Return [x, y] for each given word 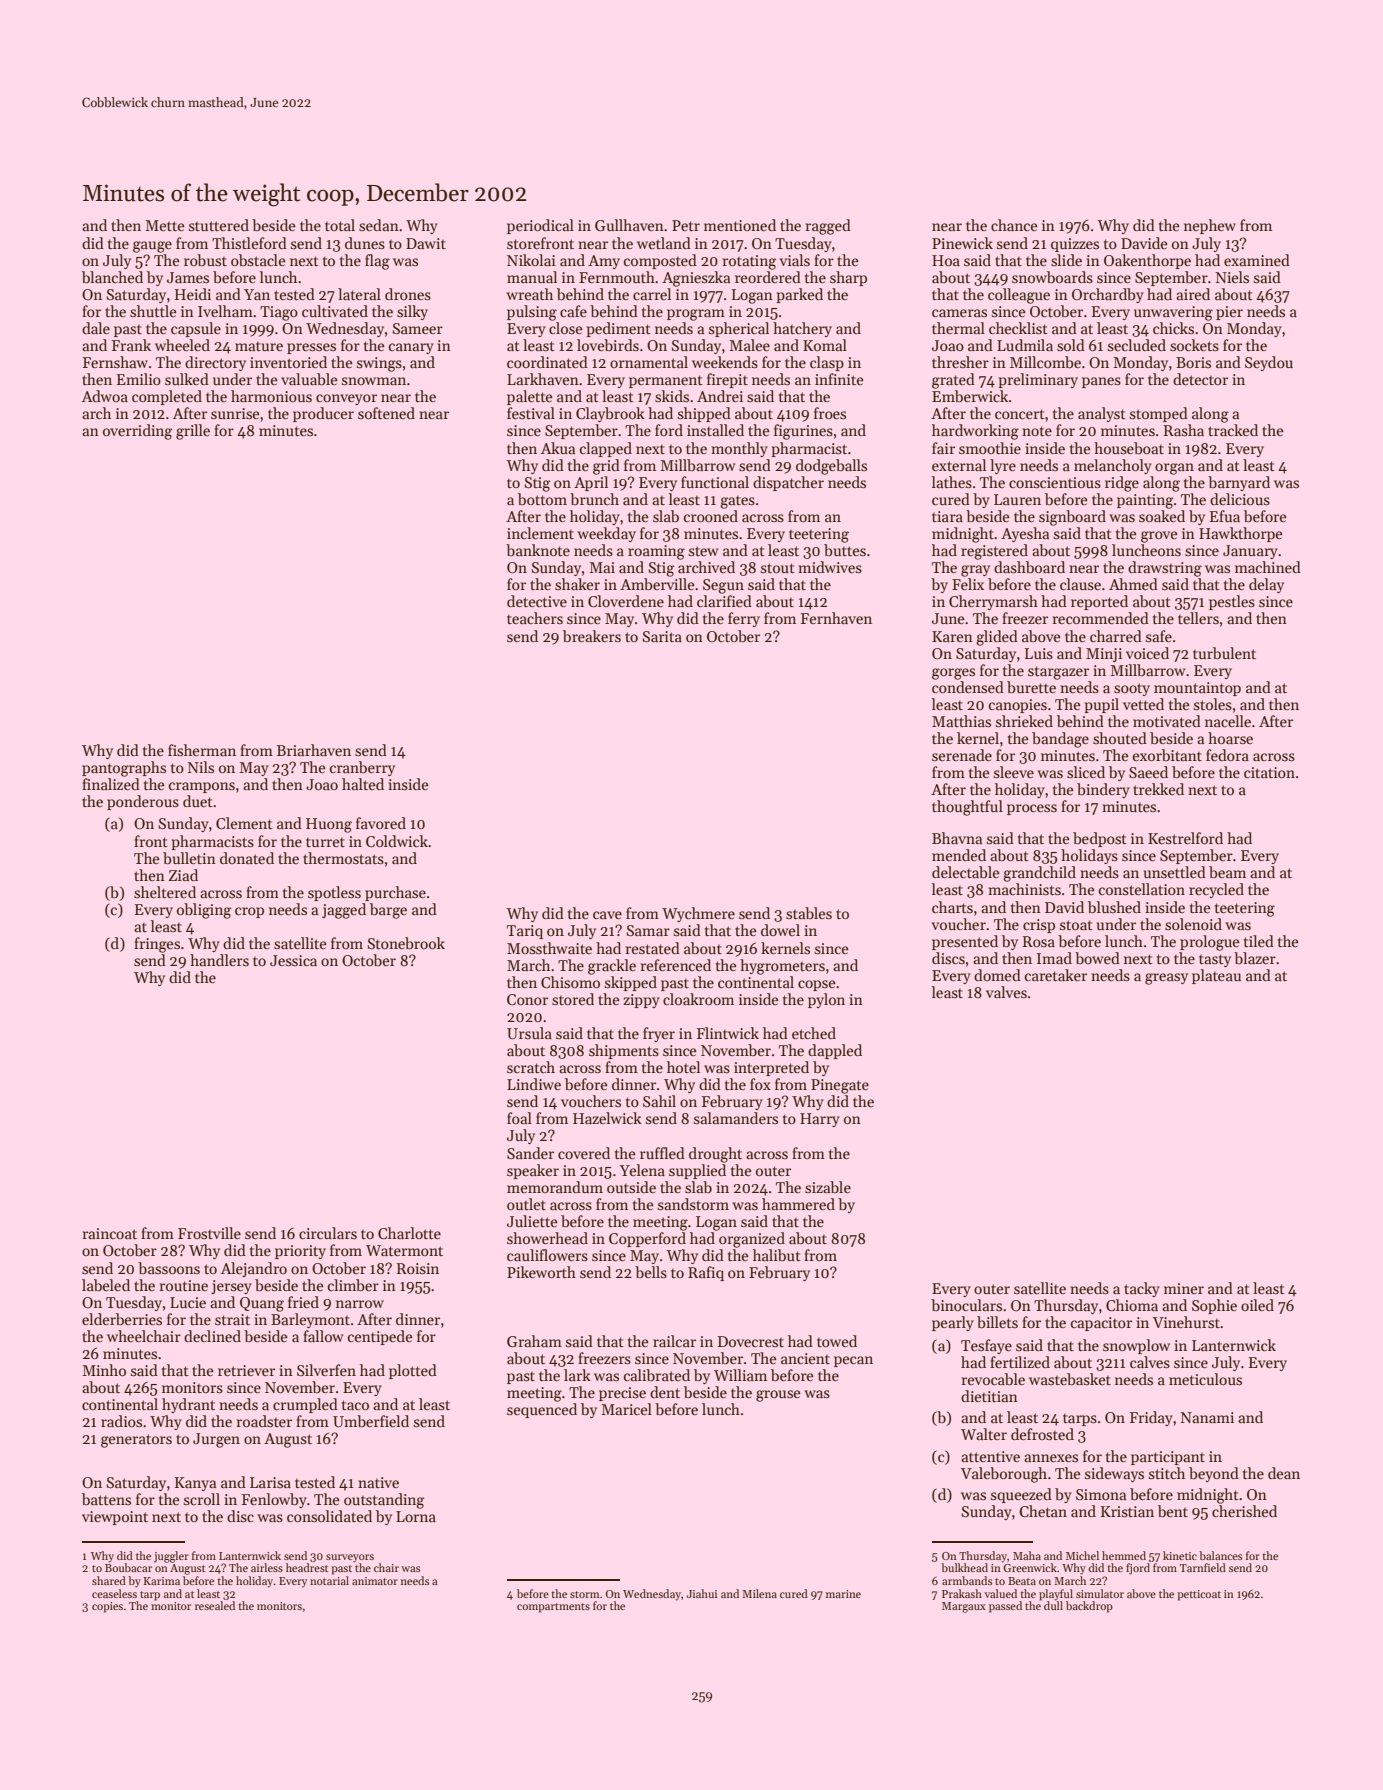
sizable [828, 1187]
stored [573, 999]
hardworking [975, 432]
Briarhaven [314, 750]
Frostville [209, 1233]
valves [1006, 992]
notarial [329, 1580]
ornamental [649, 362]
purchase [395, 893]
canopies [1018, 706]
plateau [1216, 976]
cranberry [362, 768]
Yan [257, 294]
